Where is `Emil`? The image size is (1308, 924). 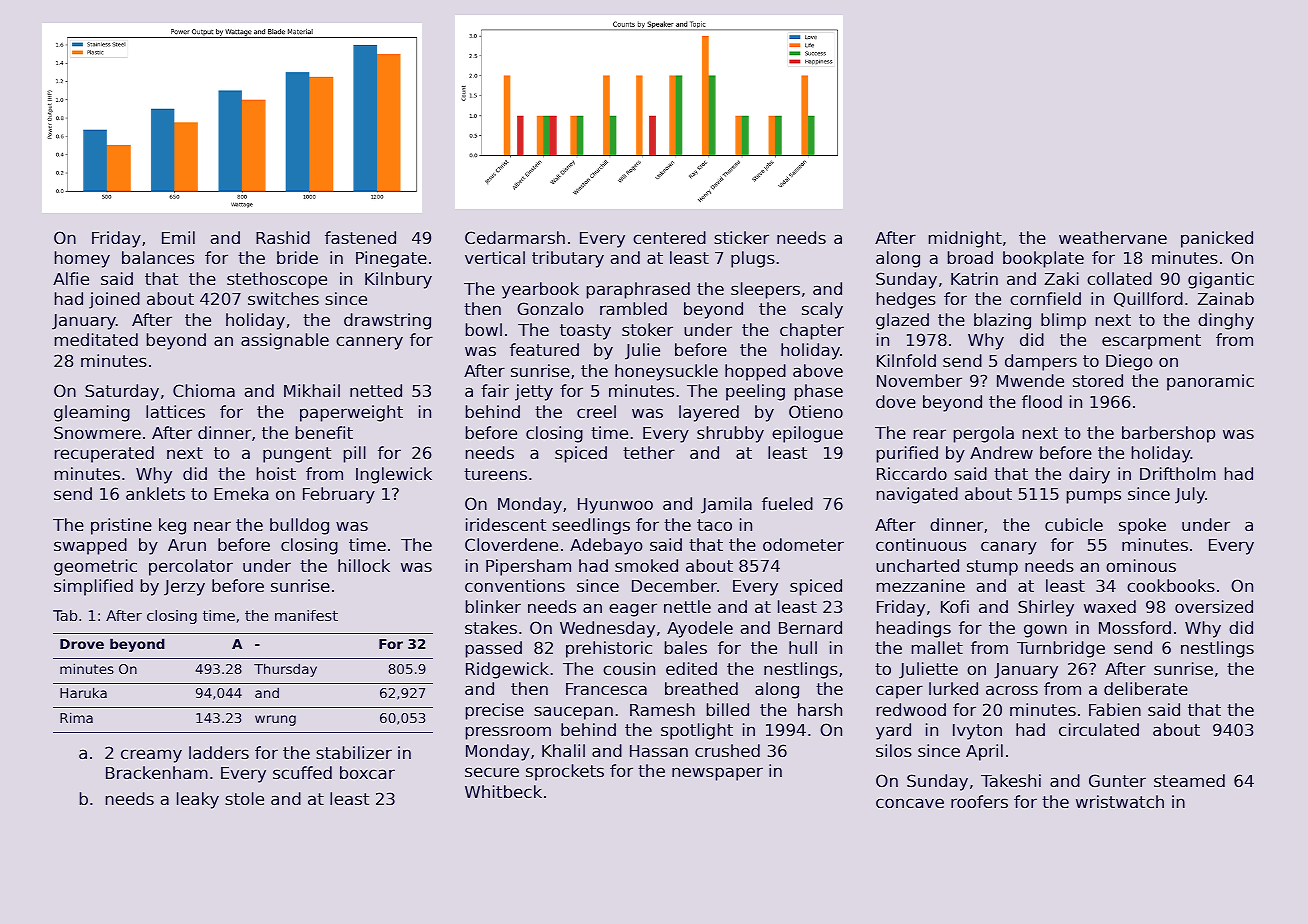 Emil is located at coordinates (178, 237).
